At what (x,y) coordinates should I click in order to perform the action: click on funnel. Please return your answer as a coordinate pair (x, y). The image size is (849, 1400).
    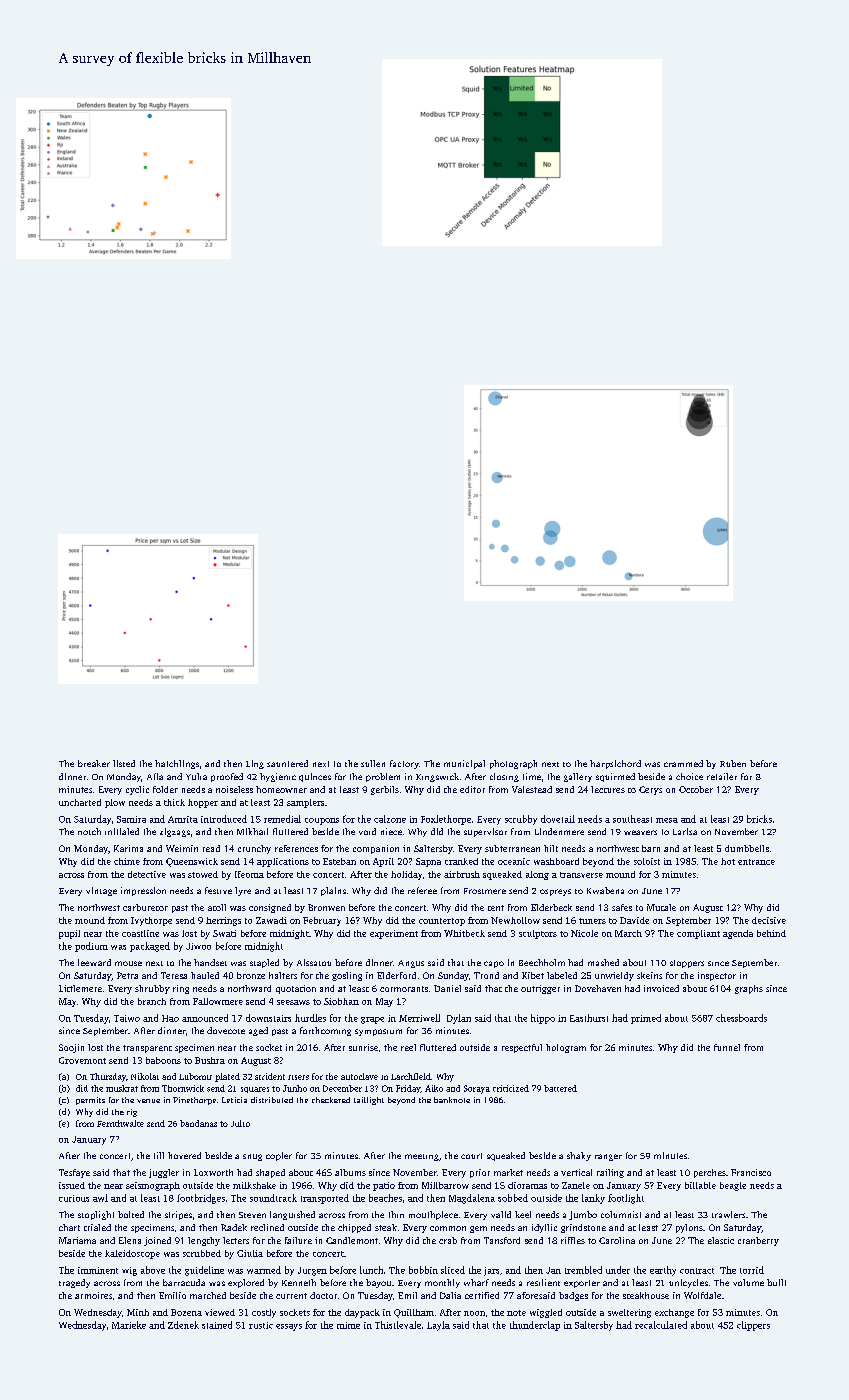
    Looking at the image, I should click on (727, 1047).
